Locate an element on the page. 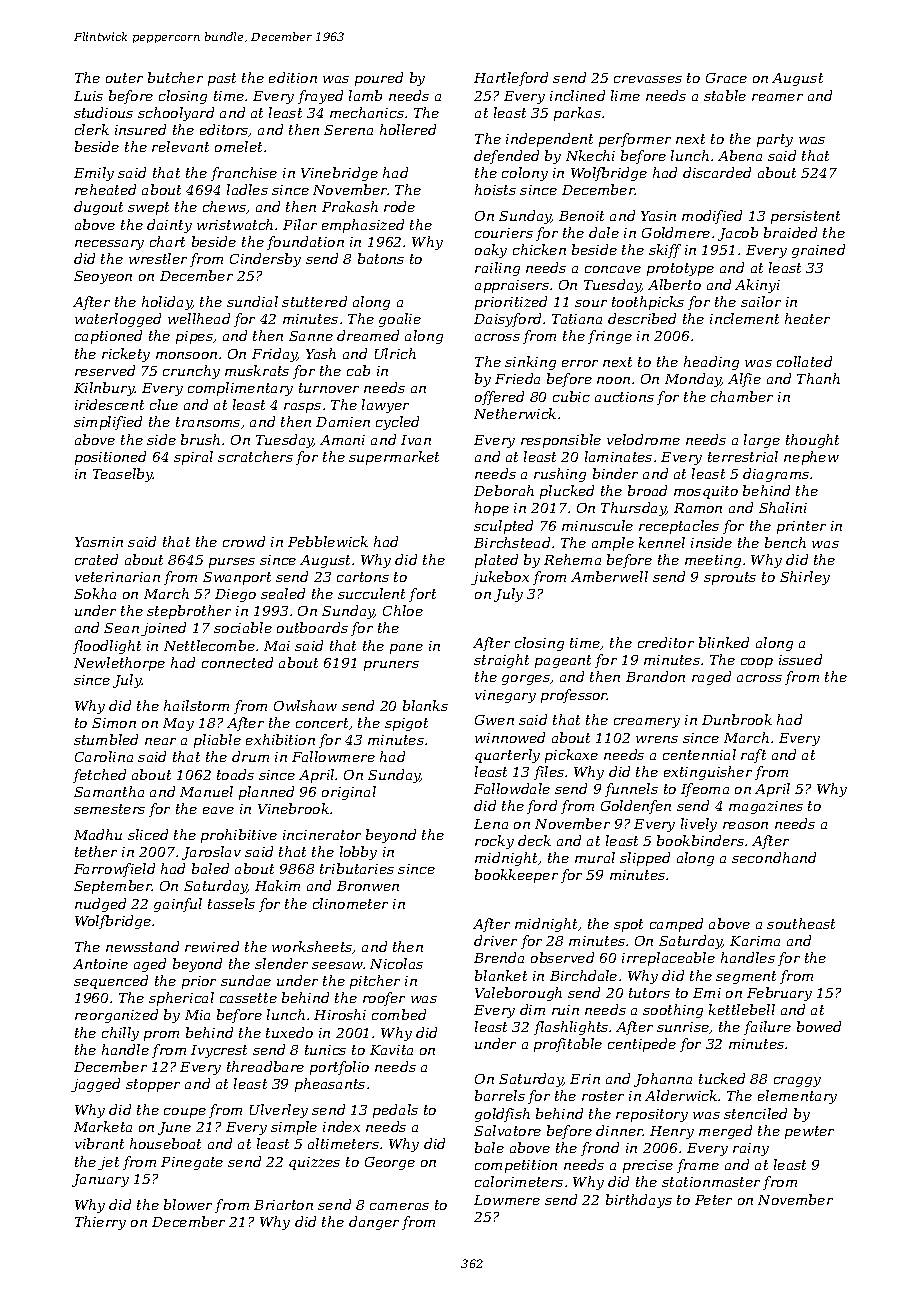  Prakash is located at coordinates (350, 206).
